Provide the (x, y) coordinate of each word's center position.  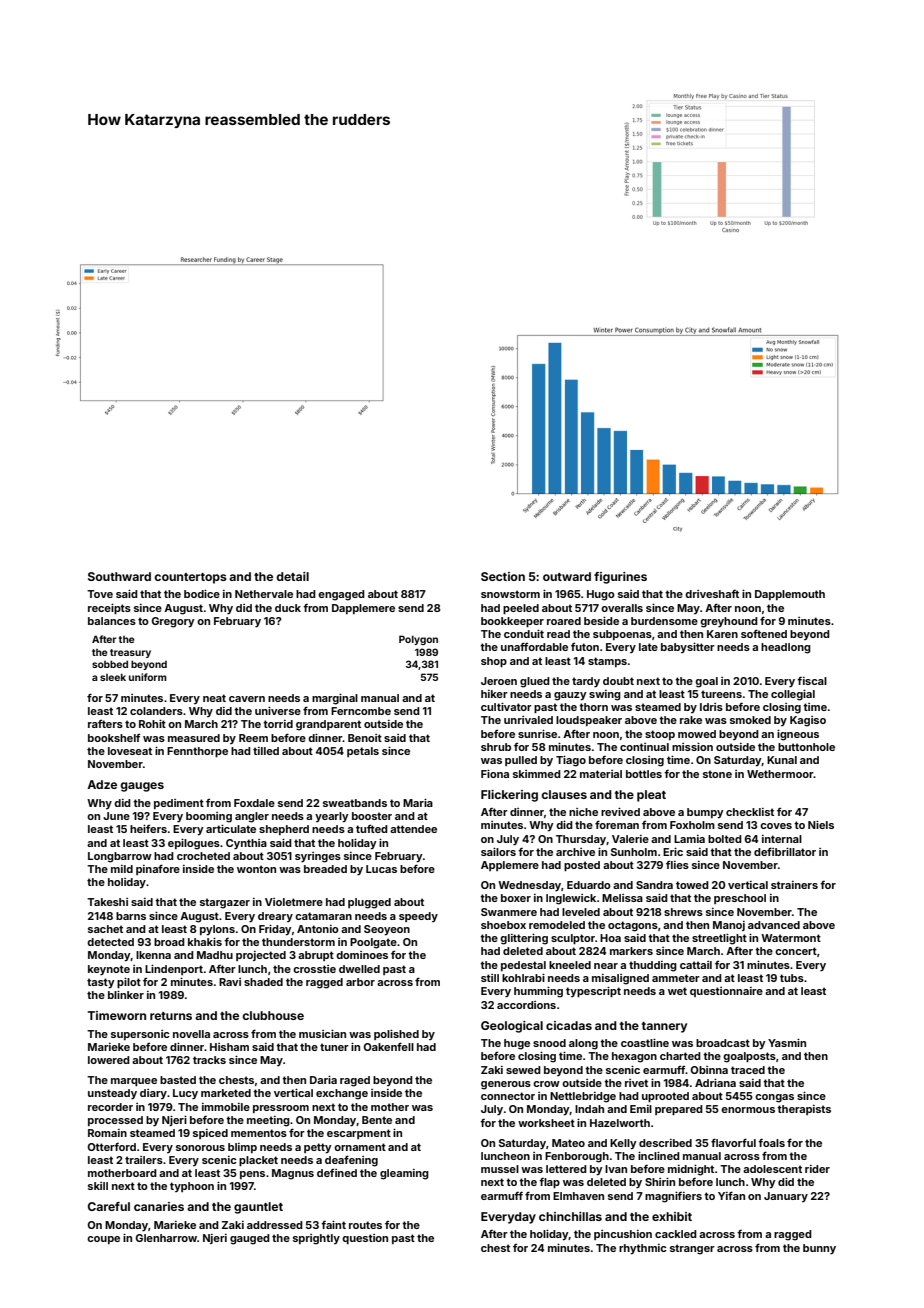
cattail (696, 965)
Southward (119, 576)
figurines (620, 578)
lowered (109, 1060)
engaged (341, 595)
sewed (523, 1070)
